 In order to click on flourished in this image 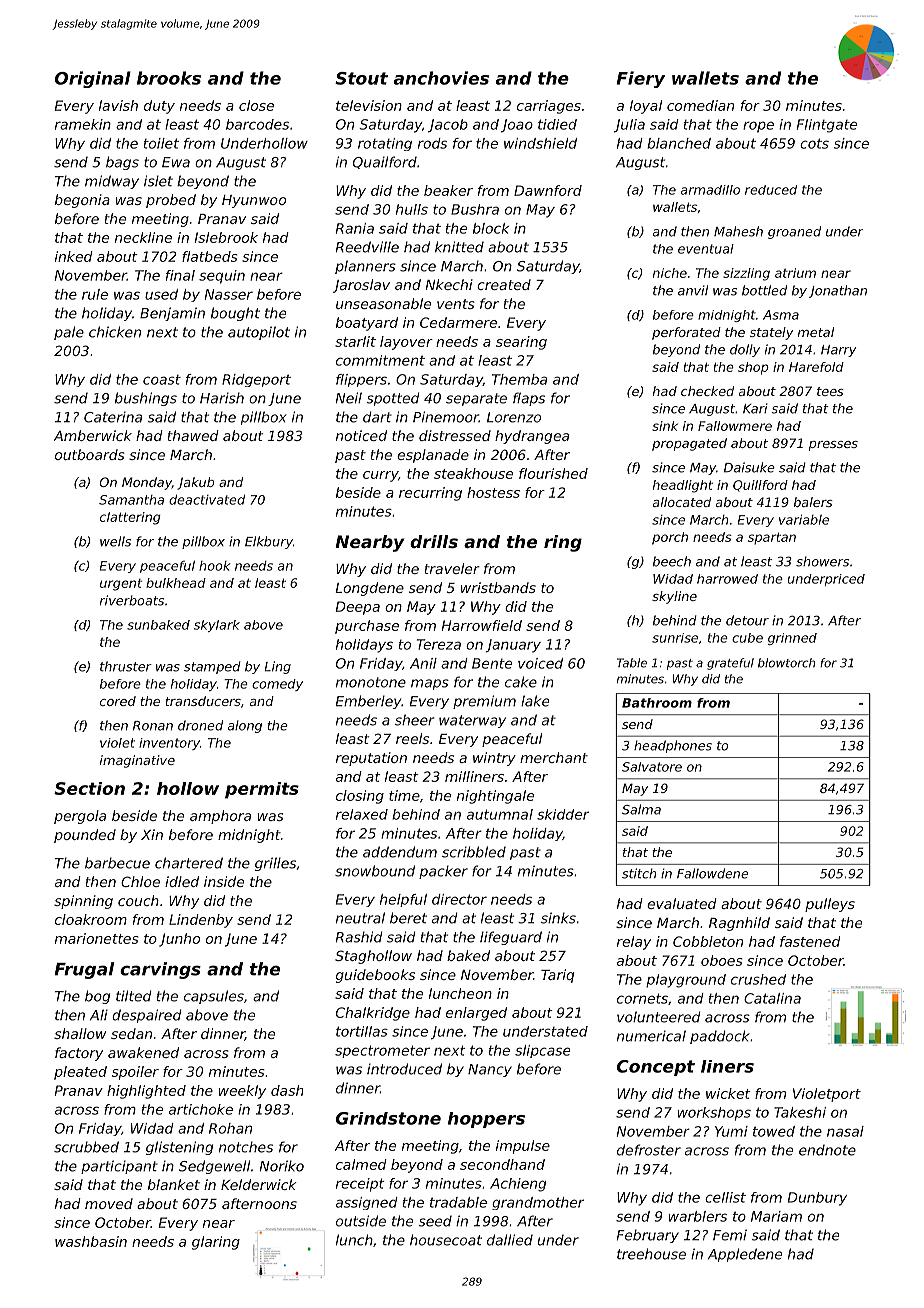, I will do `click(553, 473)`.
